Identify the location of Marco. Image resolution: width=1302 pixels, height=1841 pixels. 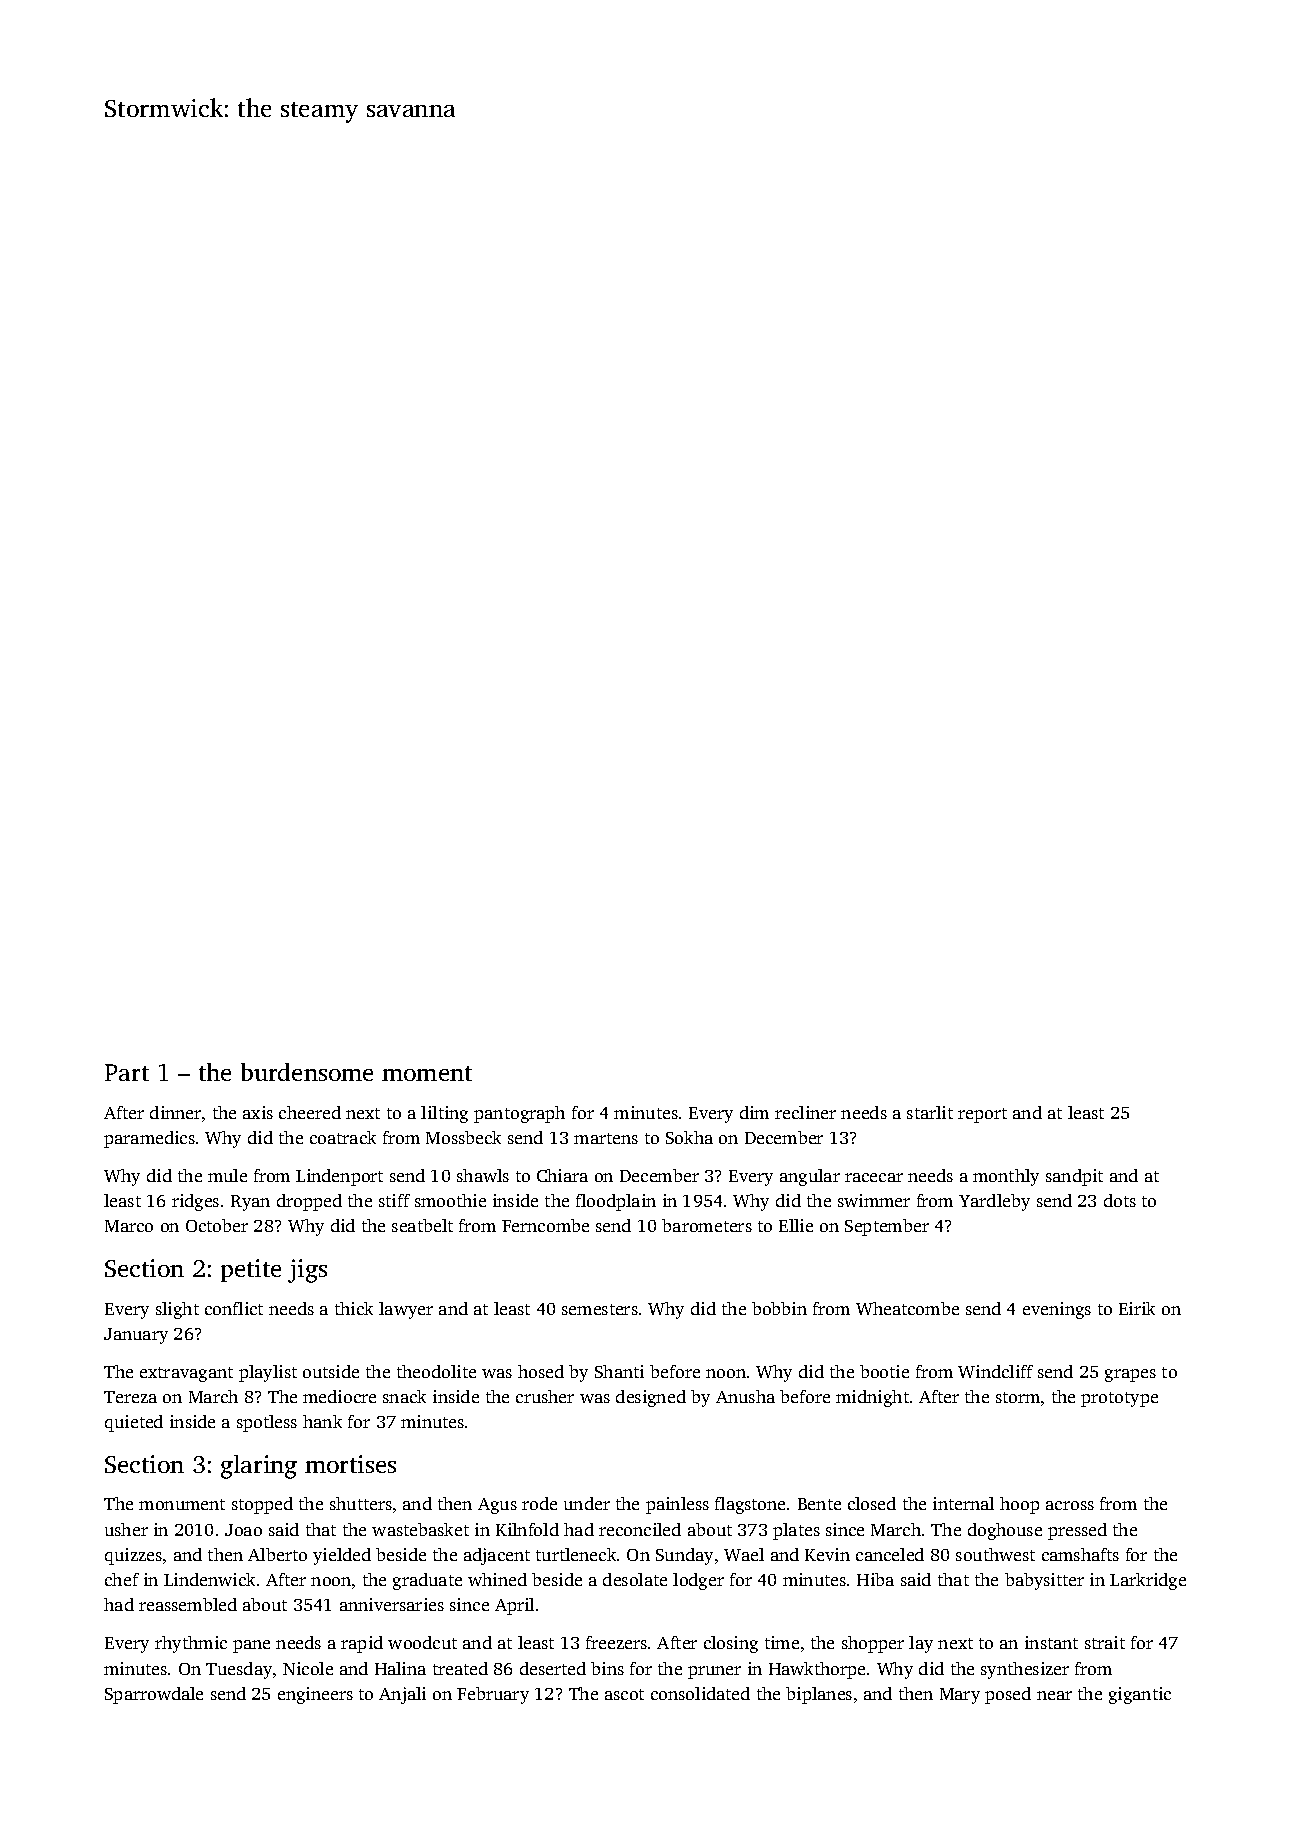
(129, 1226).
